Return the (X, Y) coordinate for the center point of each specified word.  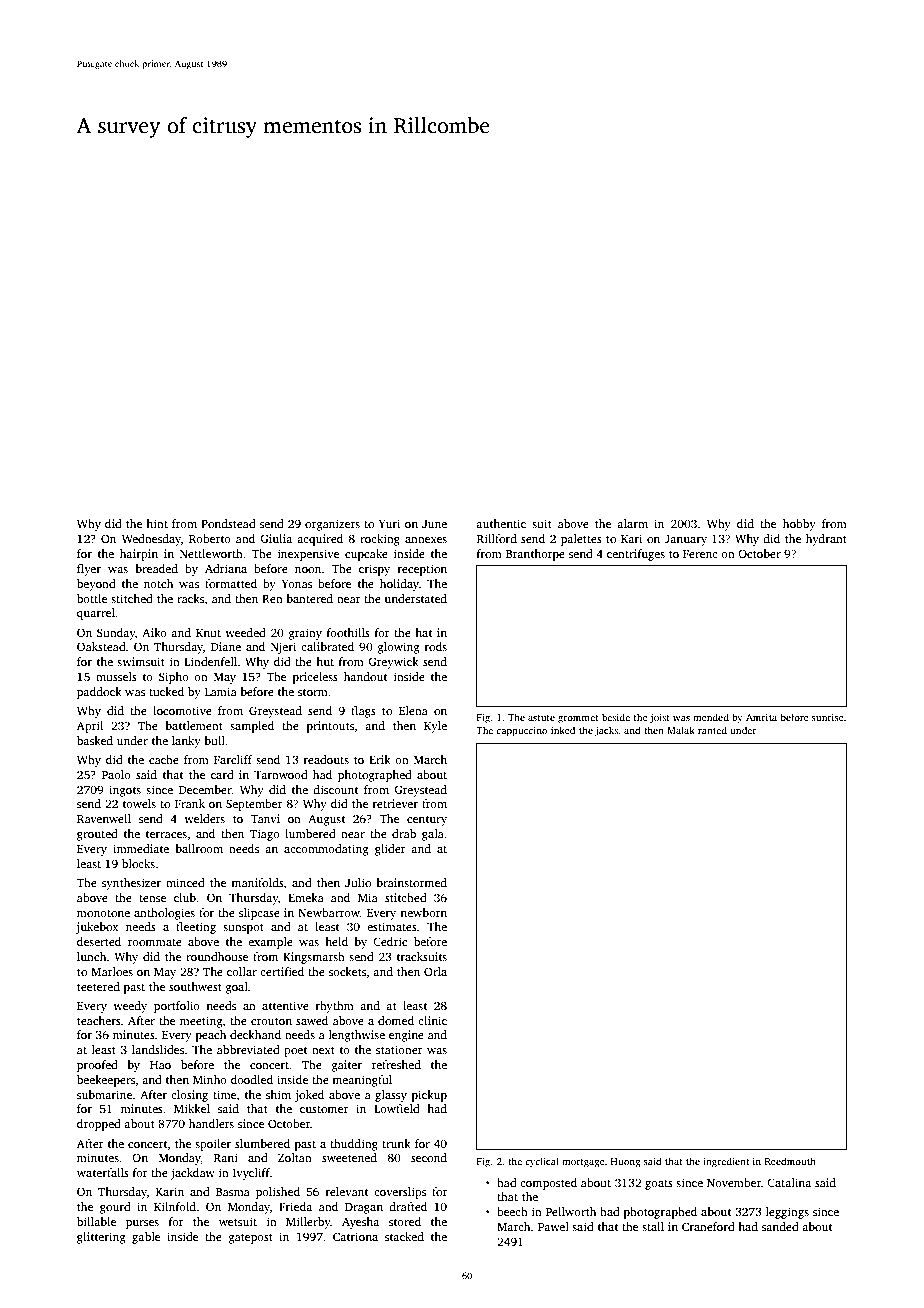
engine (406, 1036)
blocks (138, 863)
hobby (799, 525)
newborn (423, 912)
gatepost (251, 1239)
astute (541, 718)
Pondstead (228, 523)
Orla (435, 971)
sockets (347, 971)
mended (711, 717)
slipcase (259, 914)
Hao (160, 1065)
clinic (432, 1020)
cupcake (366, 555)
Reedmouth (790, 1161)
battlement (194, 725)
